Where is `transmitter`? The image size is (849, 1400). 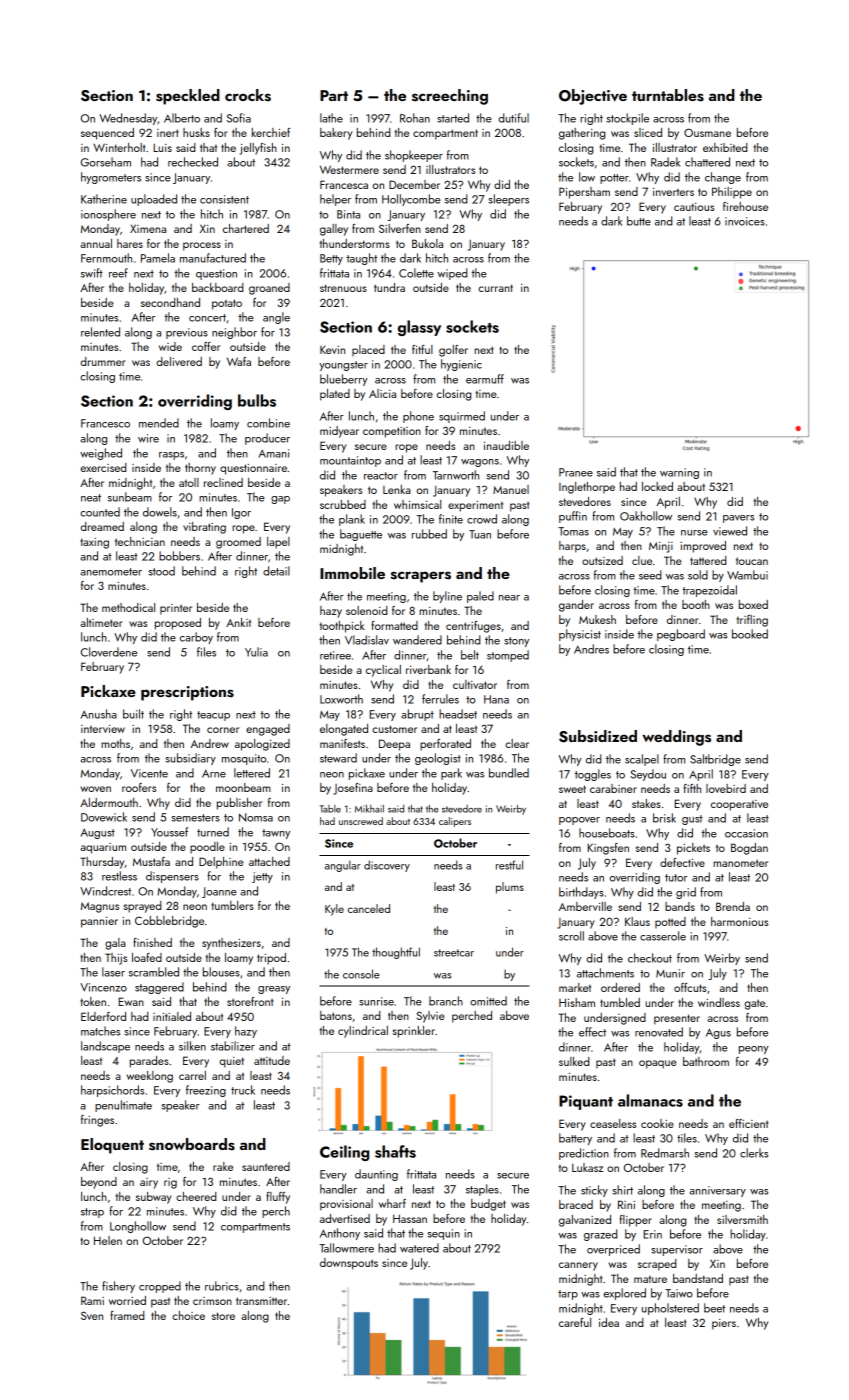
transmitter is located at coordinates (261, 1301).
